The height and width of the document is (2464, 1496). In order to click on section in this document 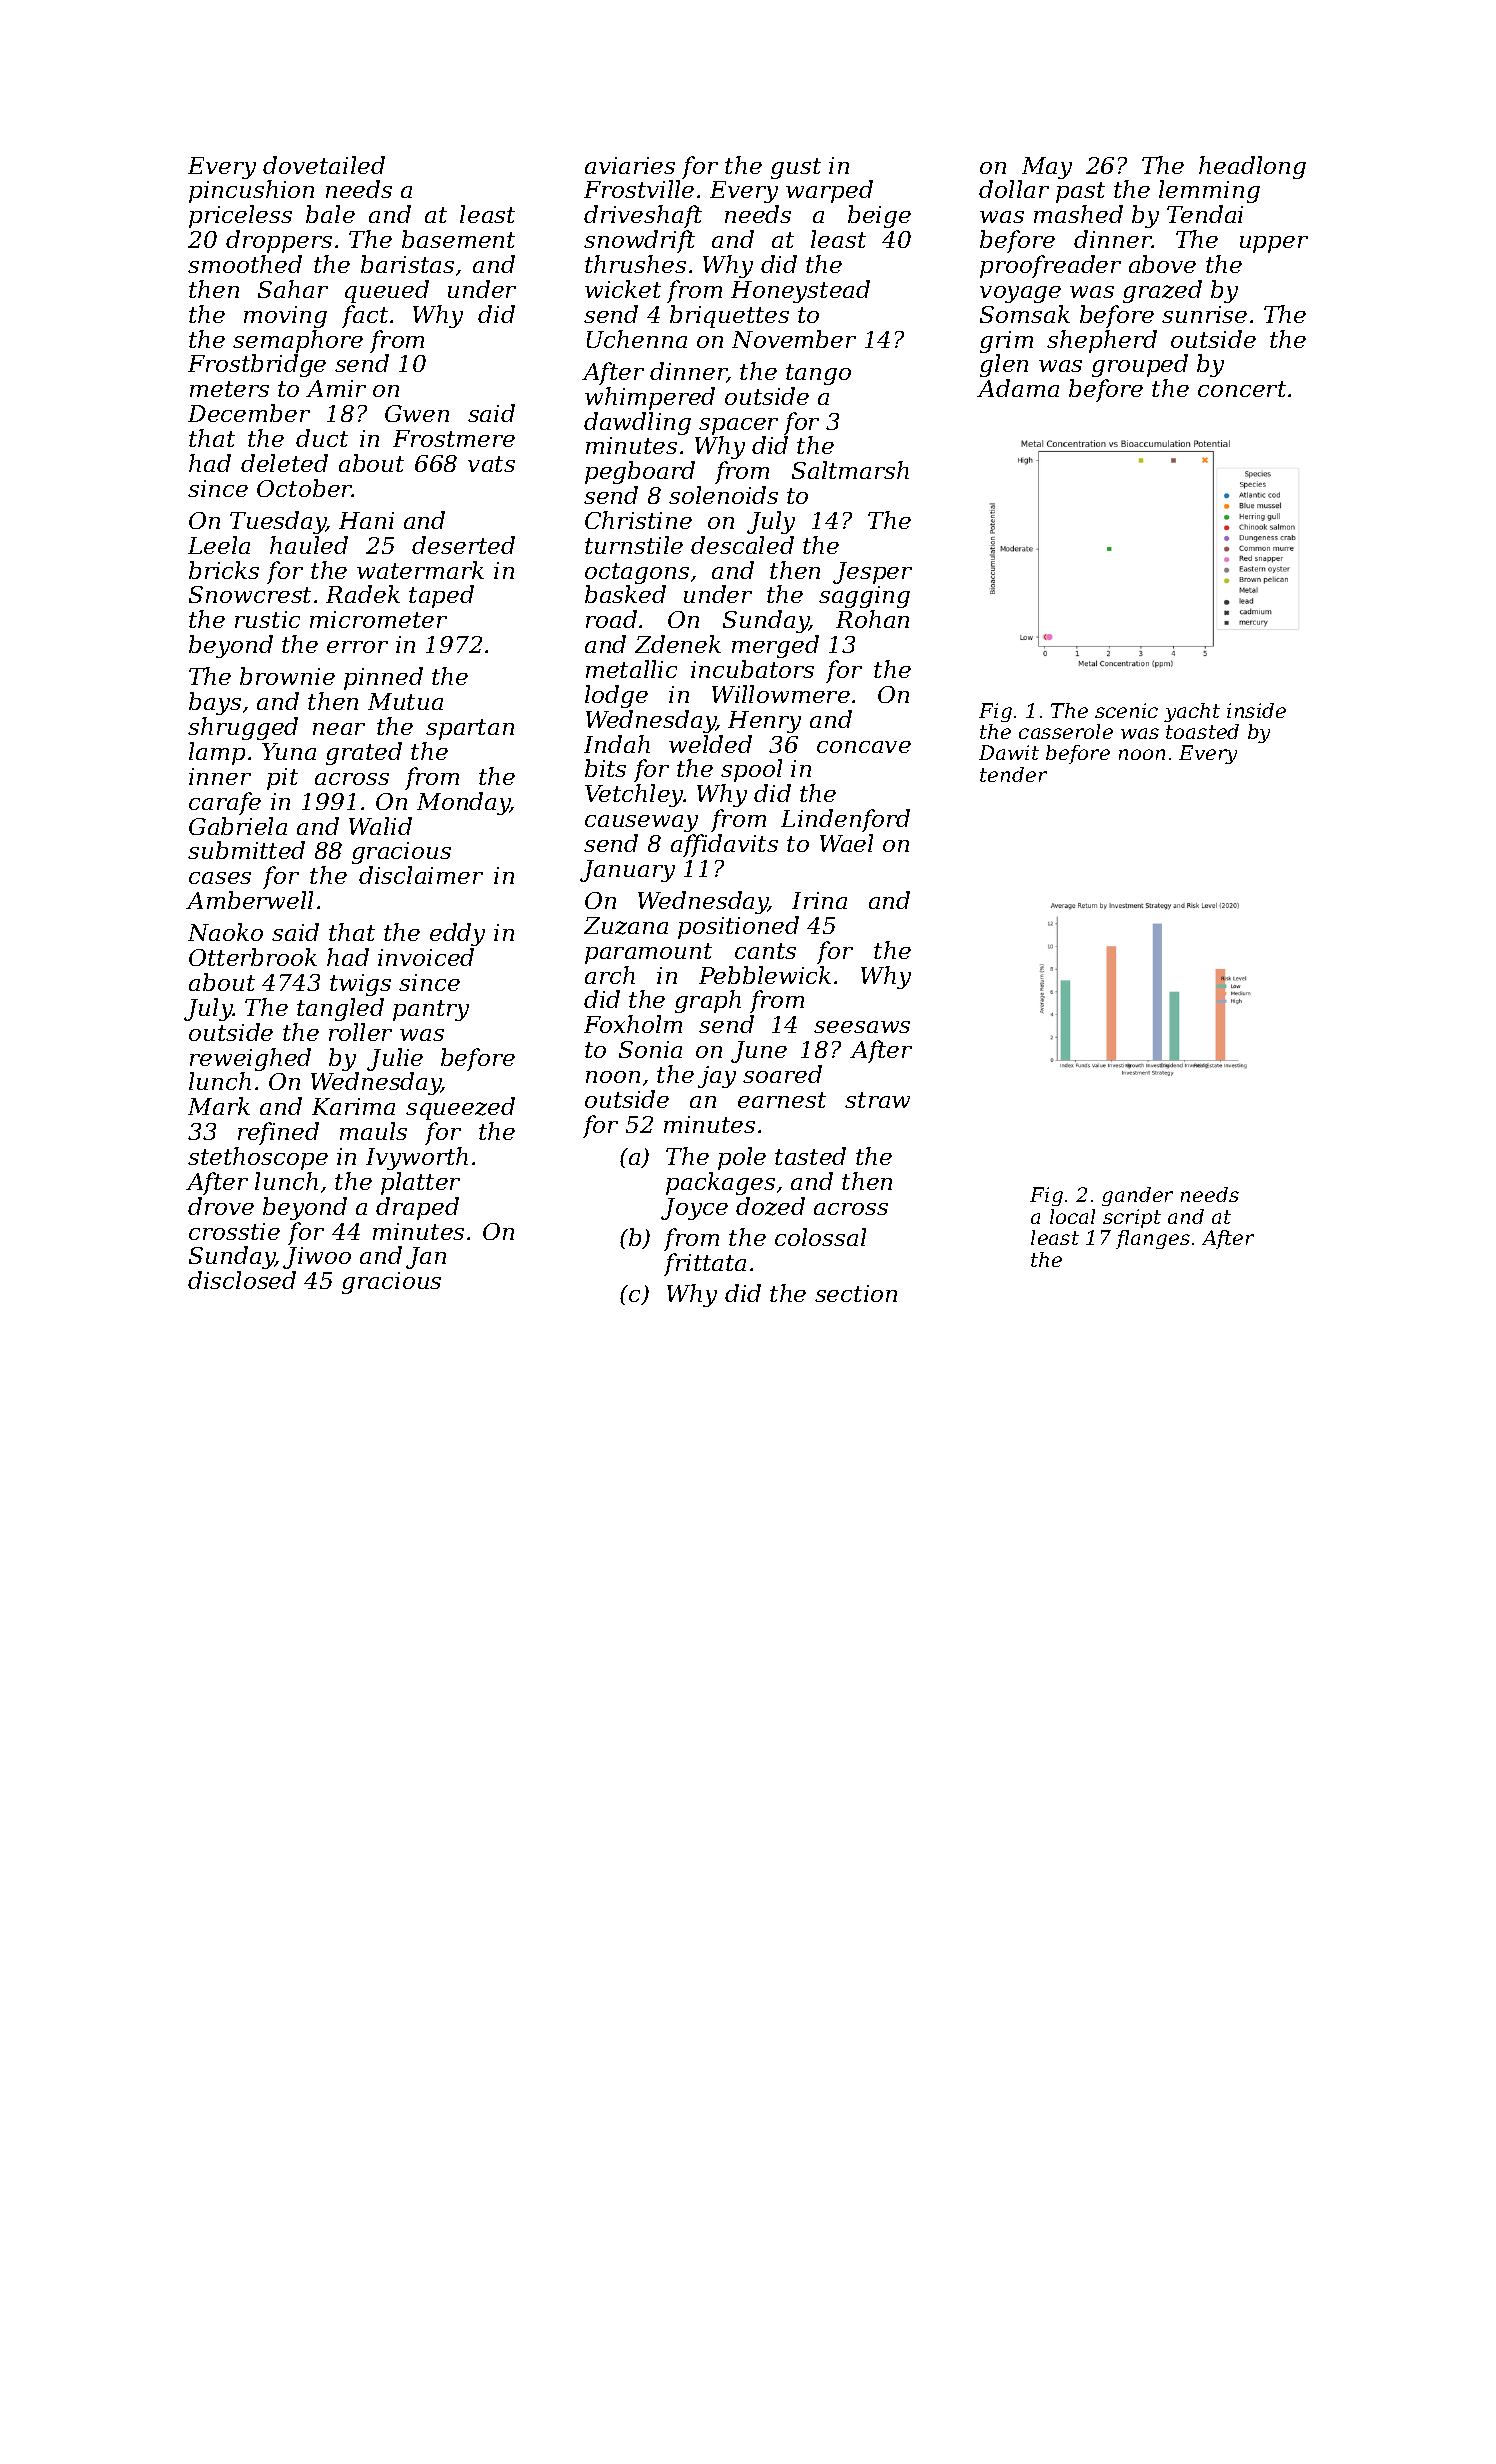, I will do `click(856, 1293)`.
